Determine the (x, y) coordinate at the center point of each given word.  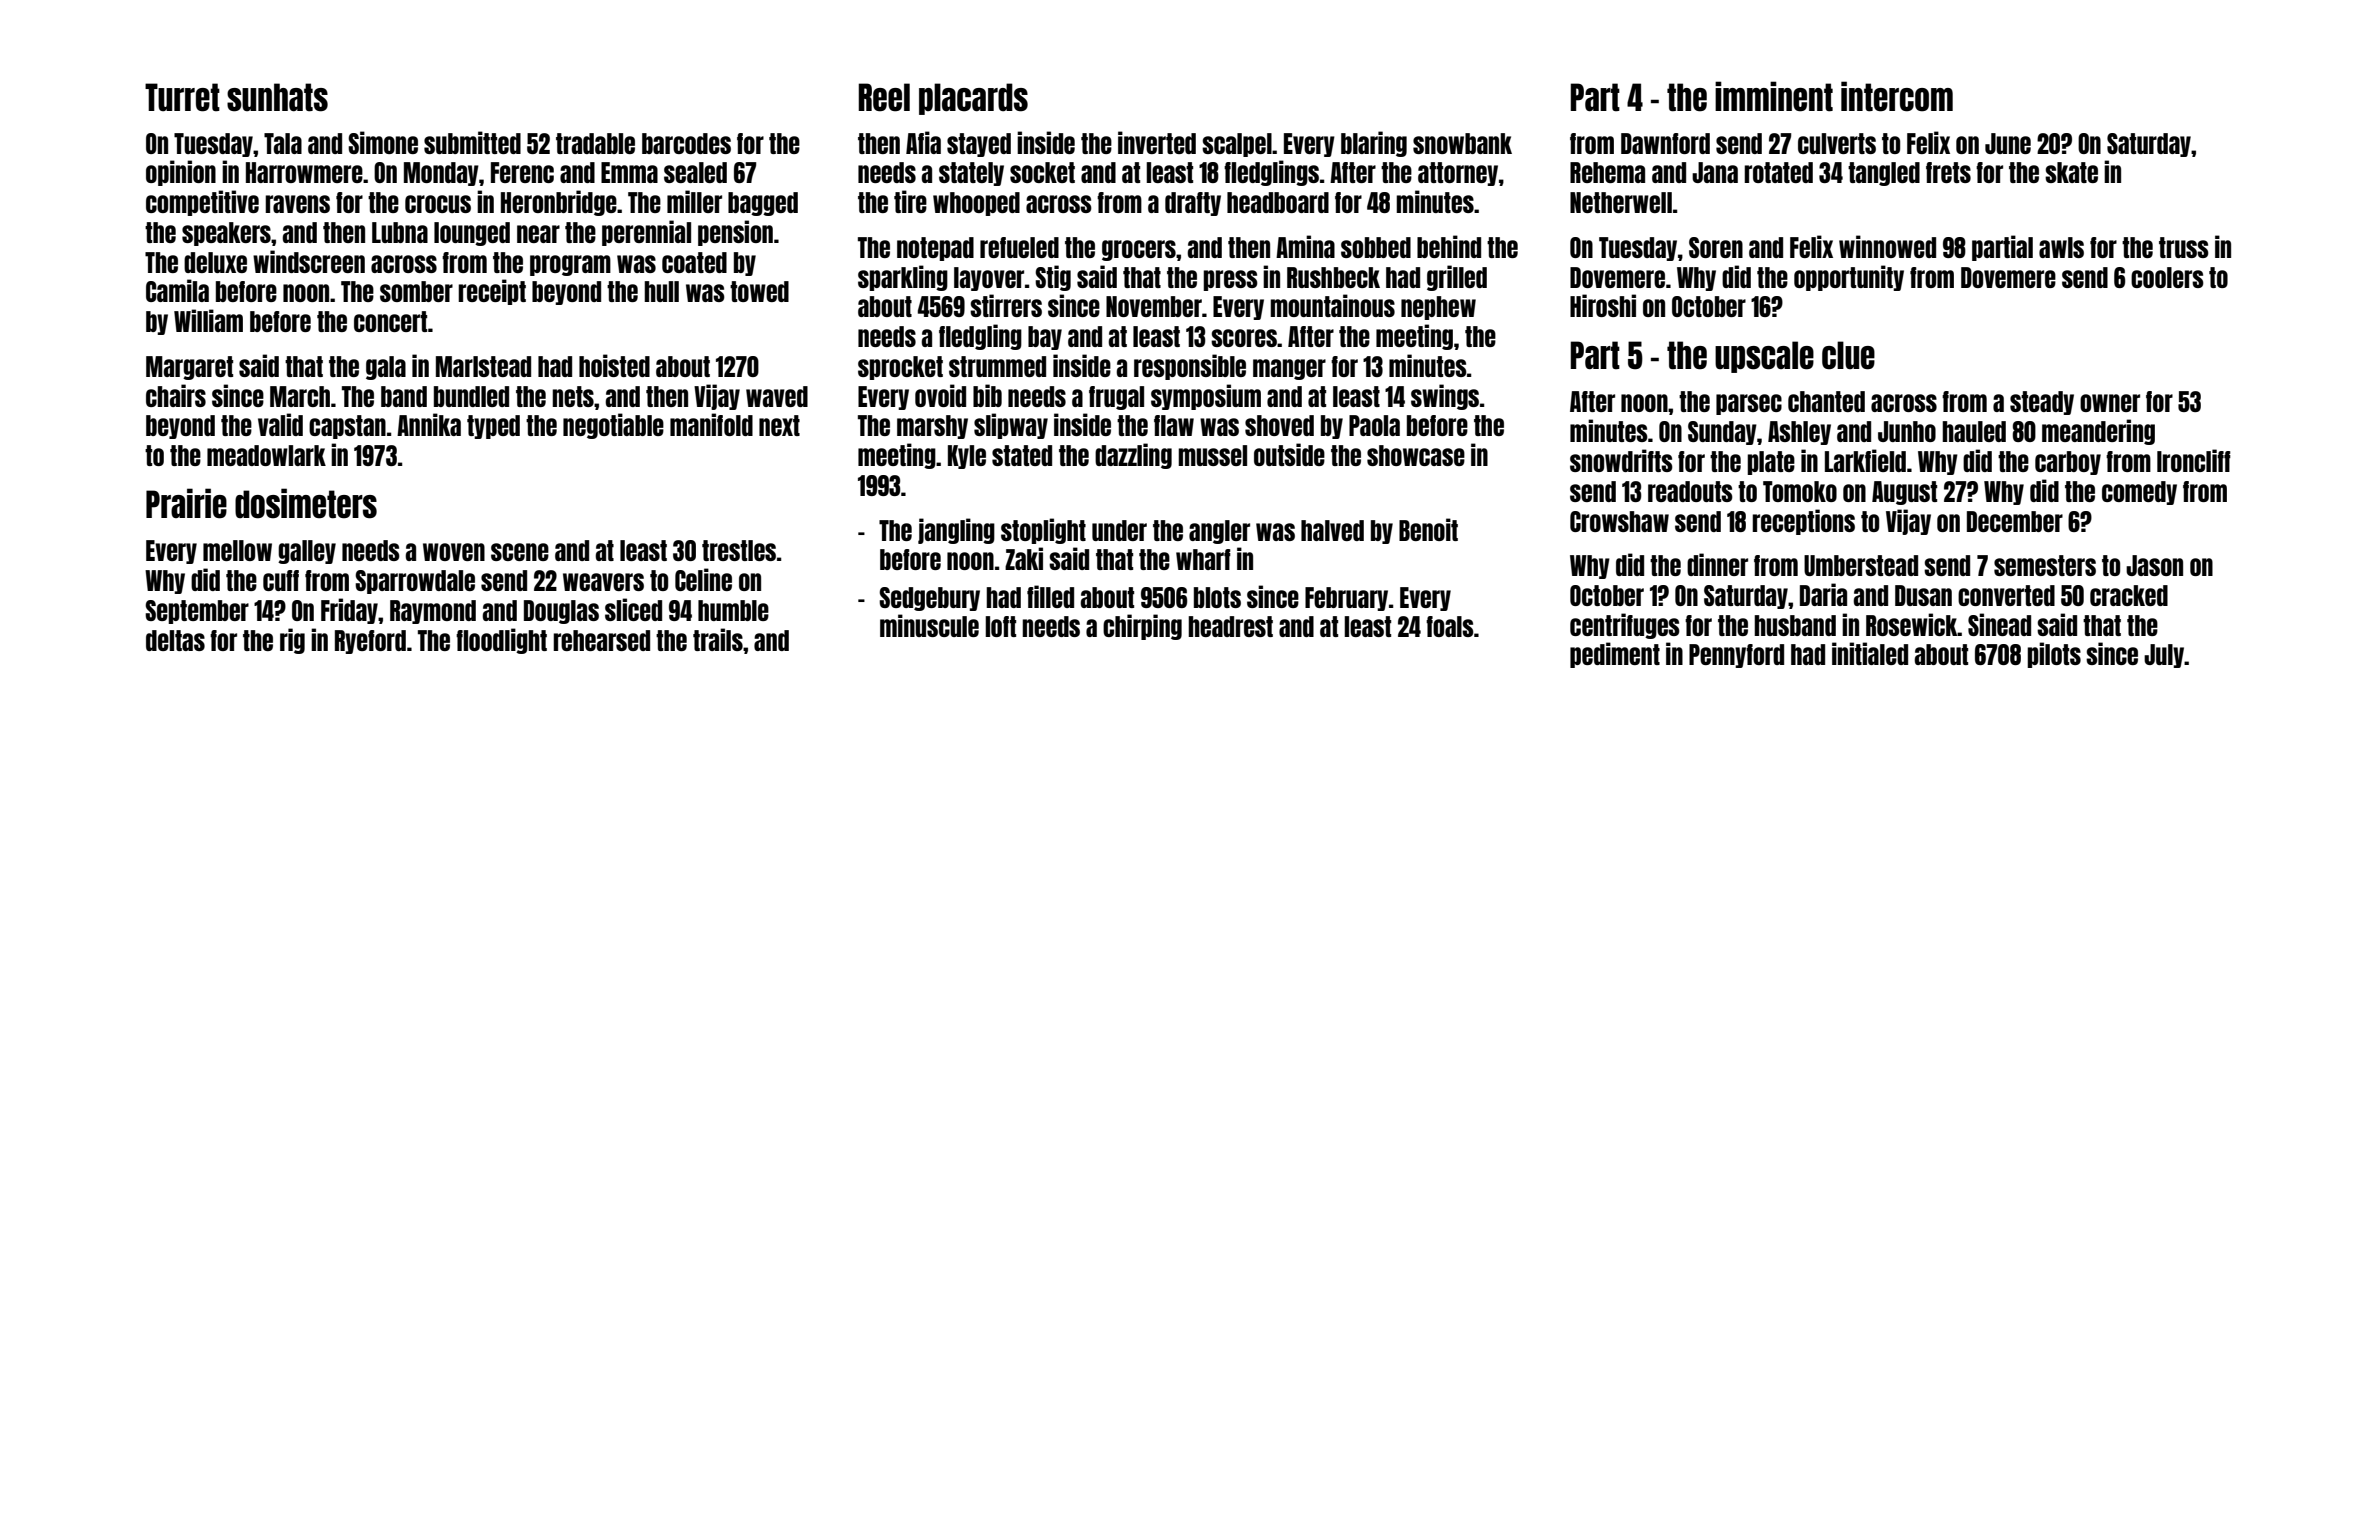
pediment (1615, 655)
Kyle (967, 457)
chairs (176, 395)
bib (987, 395)
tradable (595, 143)
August (1904, 493)
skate (2071, 172)
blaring (1374, 144)
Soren (1716, 247)
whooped (976, 204)
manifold (711, 424)
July (2164, 656)
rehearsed (601, 640)
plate (1771, 463)
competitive (202, 203)
